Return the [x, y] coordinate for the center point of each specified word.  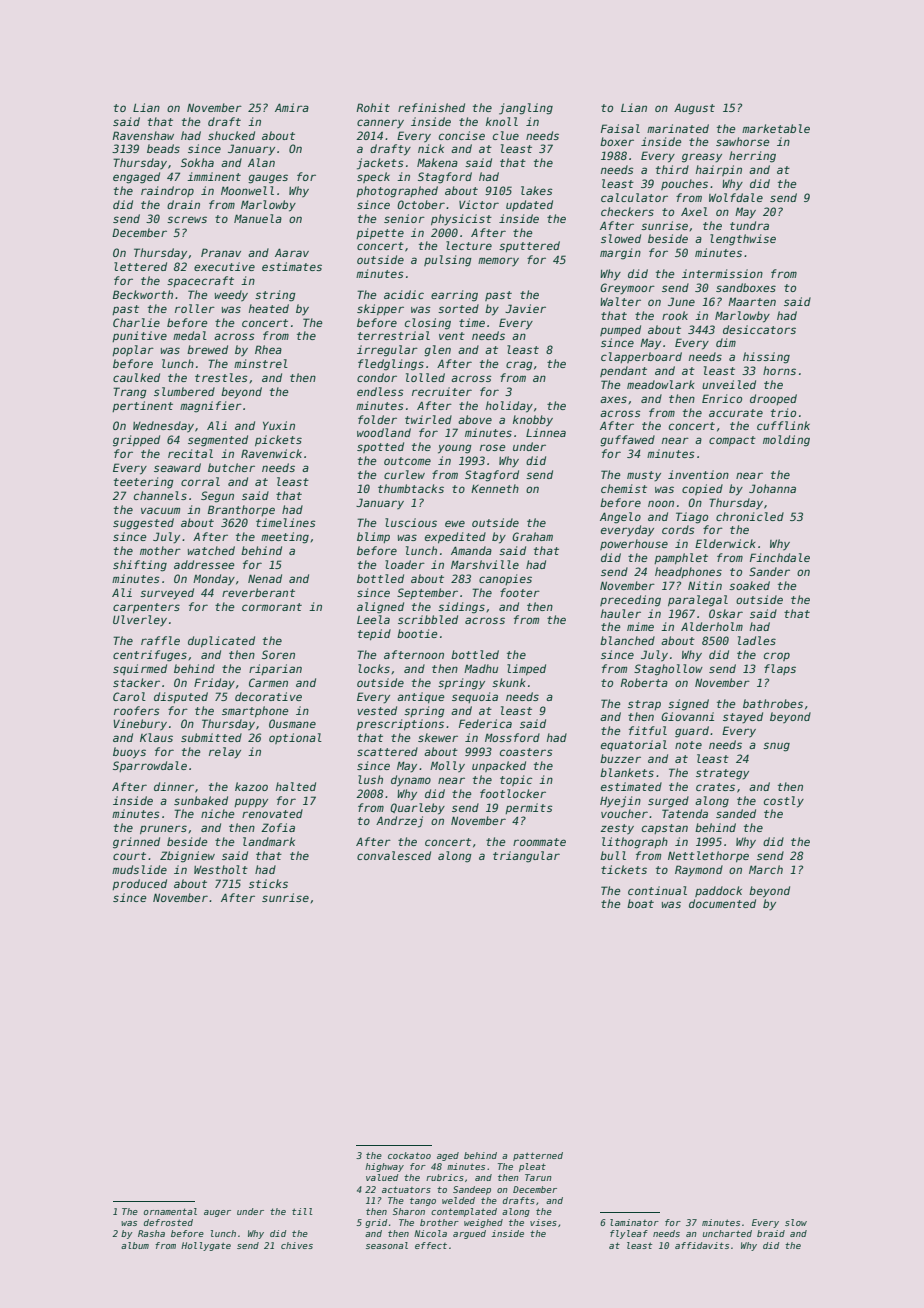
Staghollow [668, 670]
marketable [776, 128]
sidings [461, 608]
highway [384, 1167]
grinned [136, 843]
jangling [526, 109]
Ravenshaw [143, 135]
